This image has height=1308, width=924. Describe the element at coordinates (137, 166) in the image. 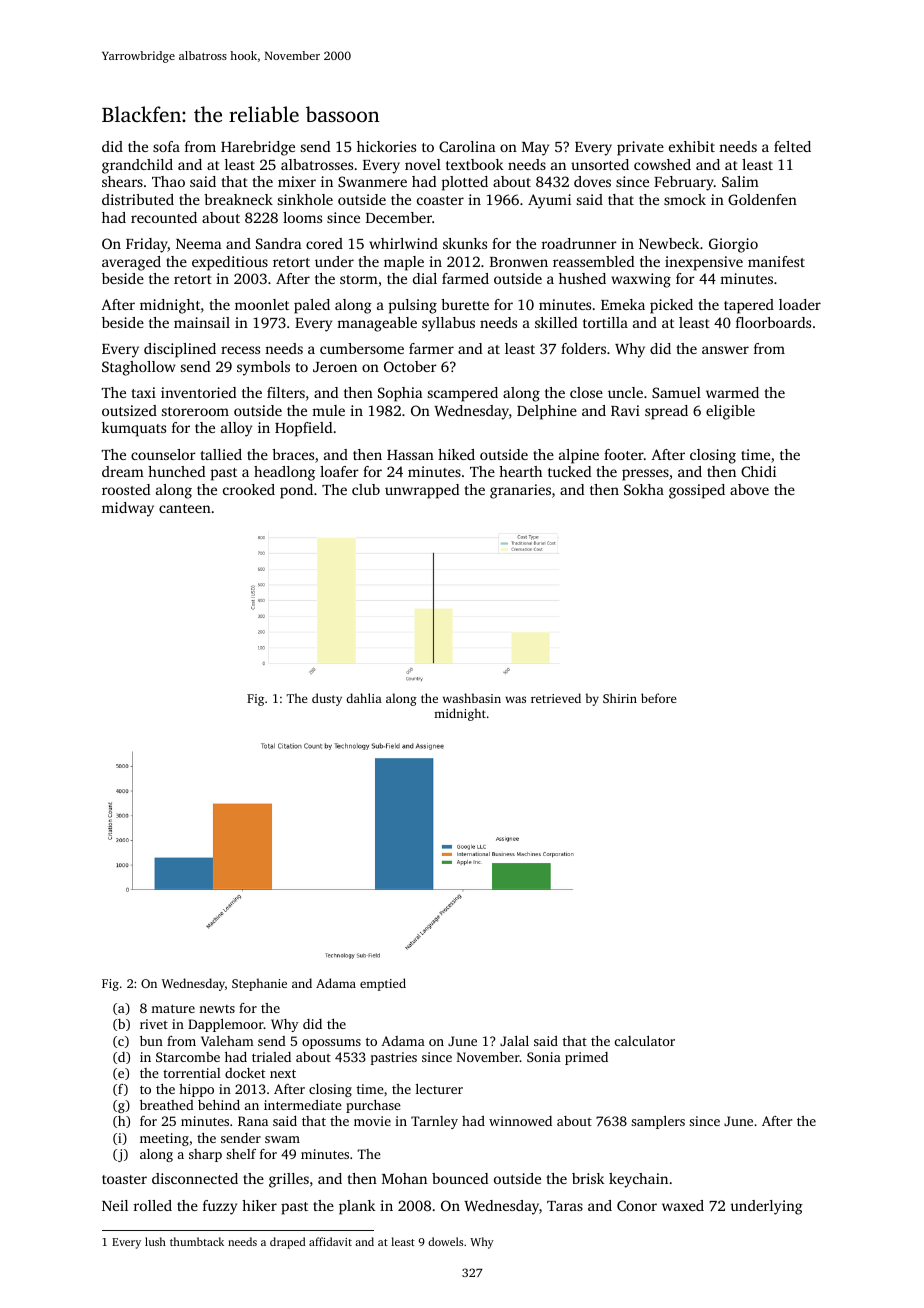

I see `grandchild` at that location.
